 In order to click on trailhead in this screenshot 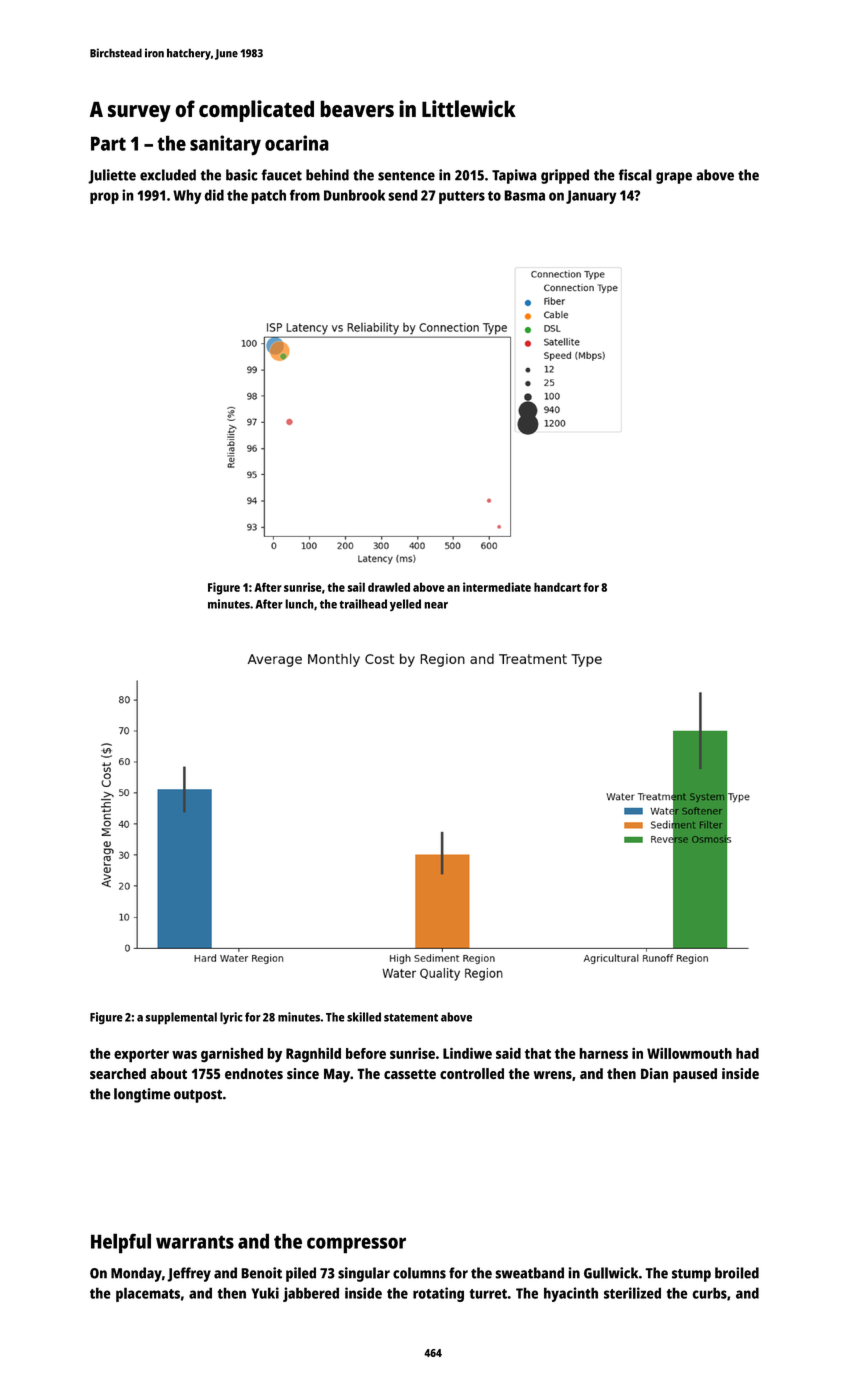, I will do `click(363, 604)`.
